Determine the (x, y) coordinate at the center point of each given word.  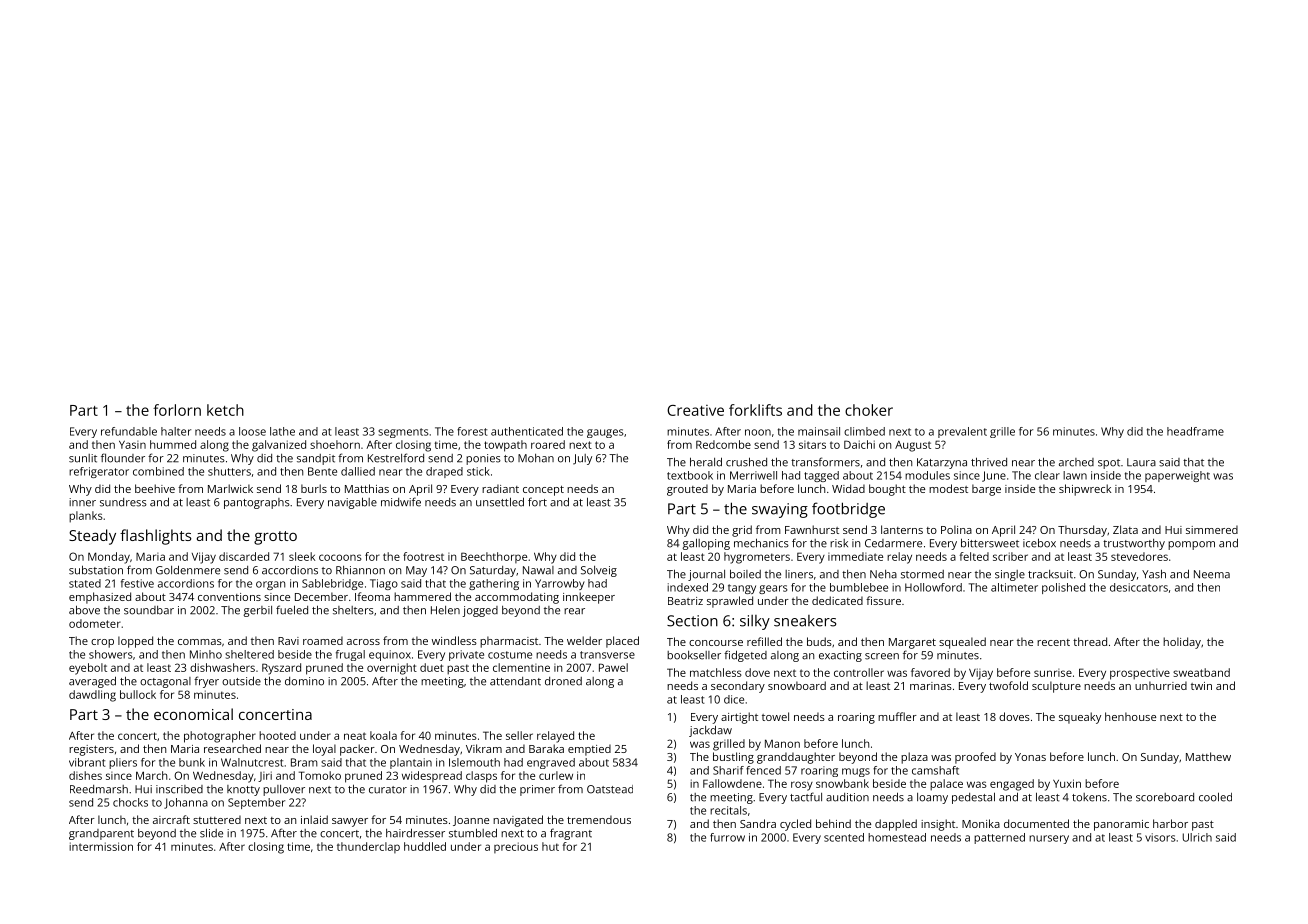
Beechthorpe (494, 557)
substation (96, 570)
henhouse (1130, 716)
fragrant (571, 834)
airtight (739, 718)
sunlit (83, 458)
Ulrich (1197, 837)
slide (211, 833)
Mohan (536, 458)
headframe (1195, 431)
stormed (922, 574)
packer (357, 750)
